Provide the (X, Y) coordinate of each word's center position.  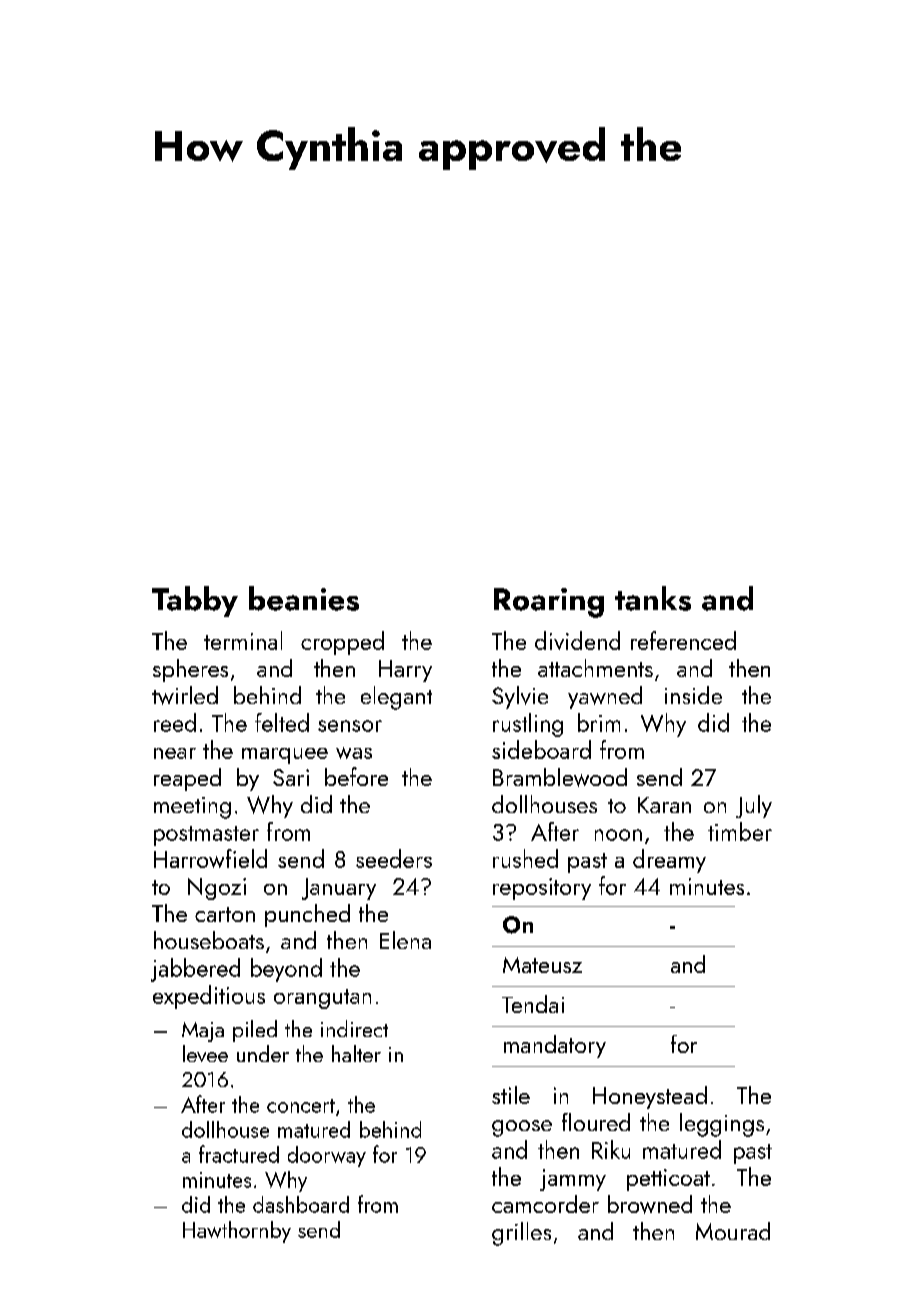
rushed (525, 858)
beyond (286, 970)
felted (282, 722)
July (754, 806)
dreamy (669, 861)
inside (693, 695)
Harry (405, 671)
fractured (239, 1154)
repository (542, 889)
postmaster (206, 836)
